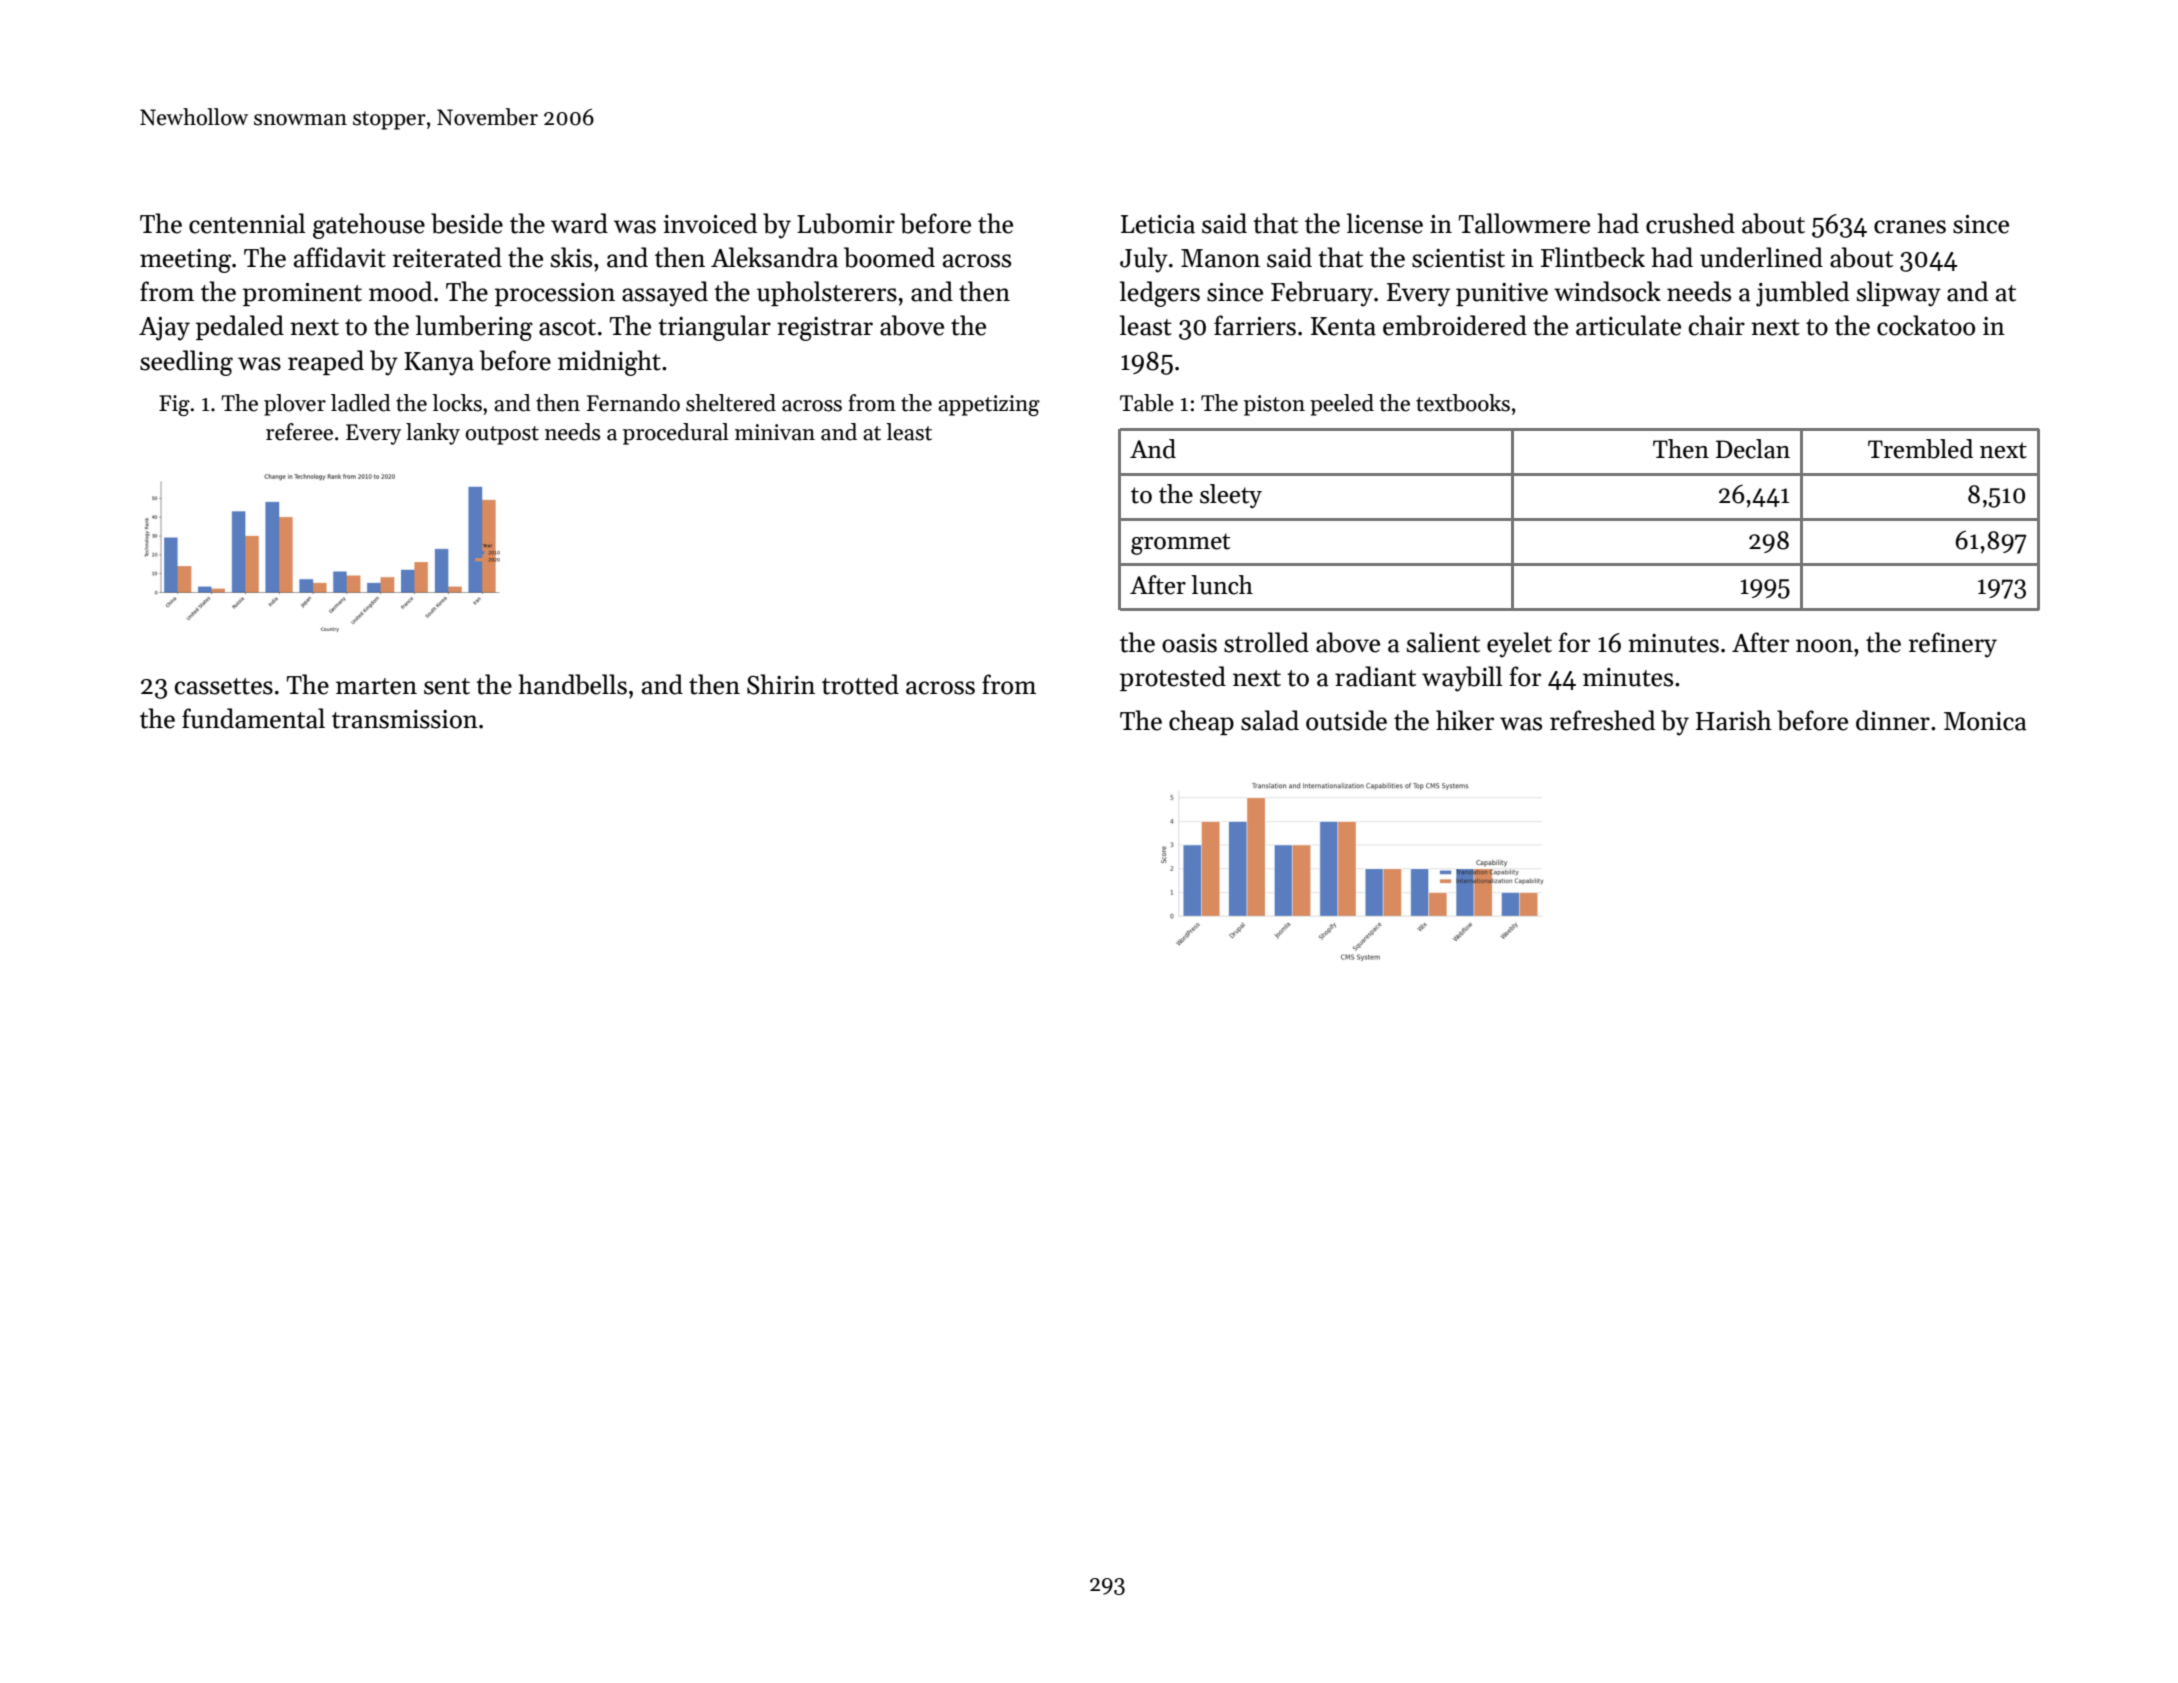 Image resolution: width=2178 pixels, height=1683 pixels. Describe the element at coordinates (299, 432) in the screenshot. I see `referee` at that location.
